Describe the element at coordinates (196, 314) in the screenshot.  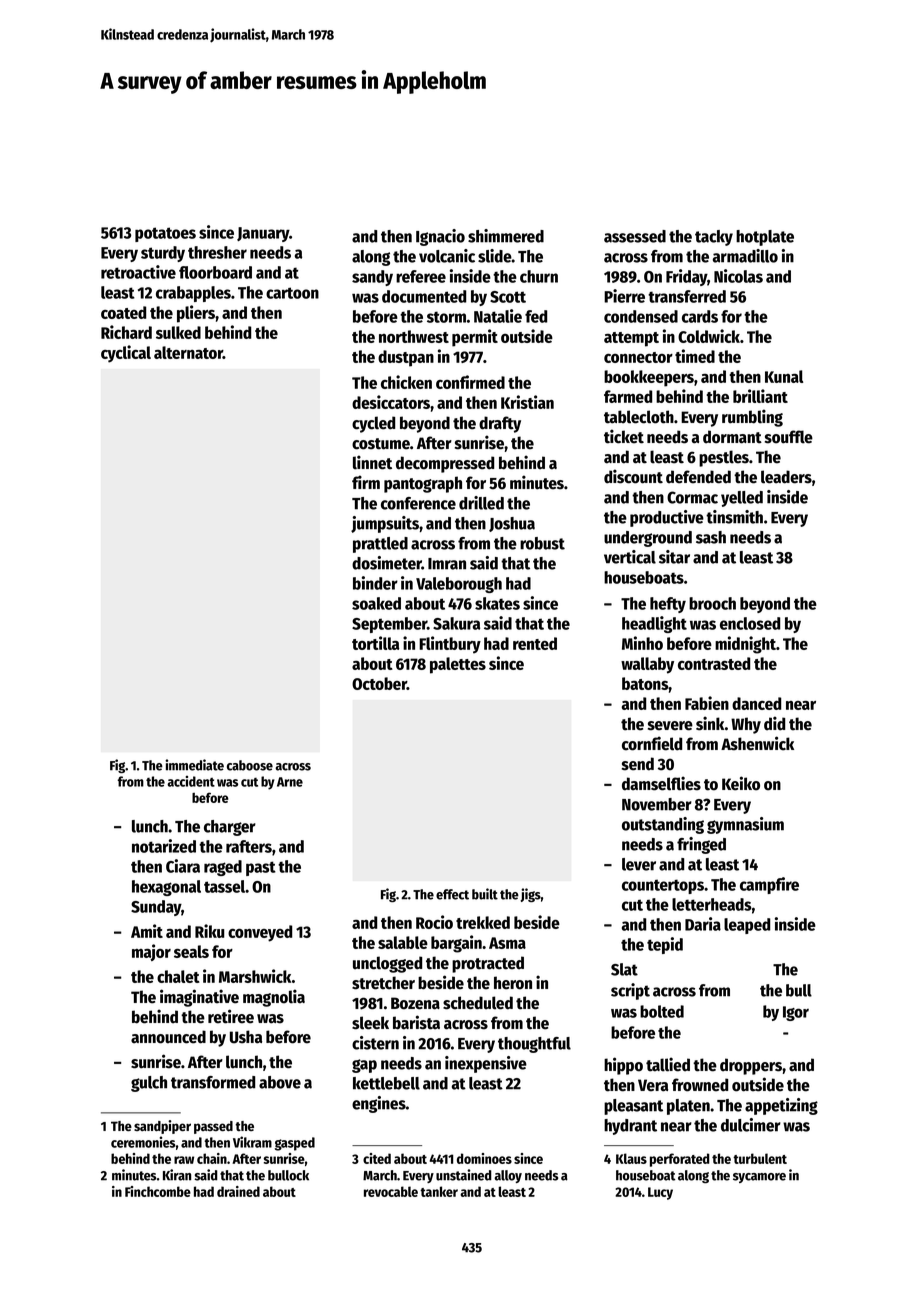
I see `pliers` at that location.
